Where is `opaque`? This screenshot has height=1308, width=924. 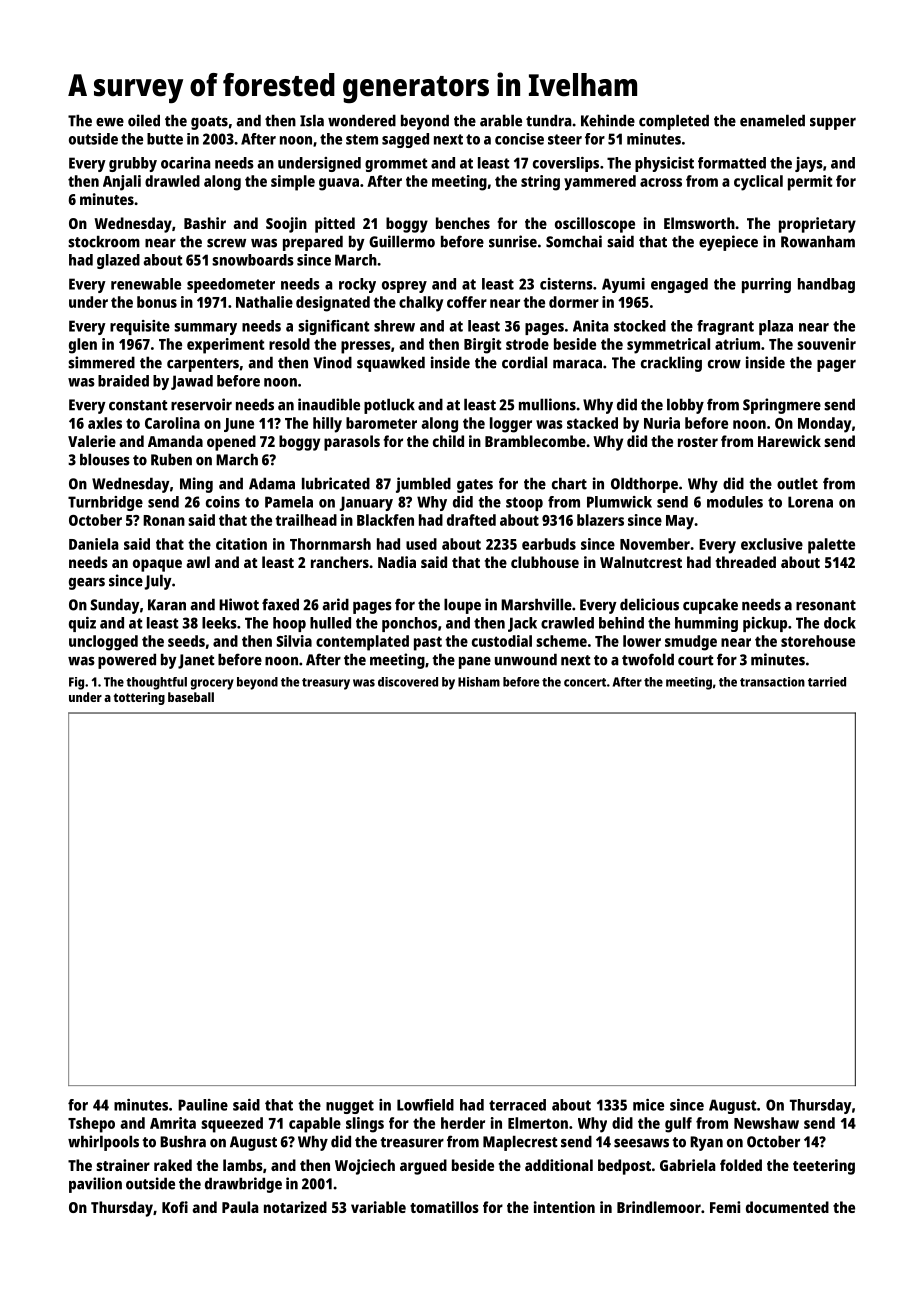
opaque is located at coordinates (157, 565).
